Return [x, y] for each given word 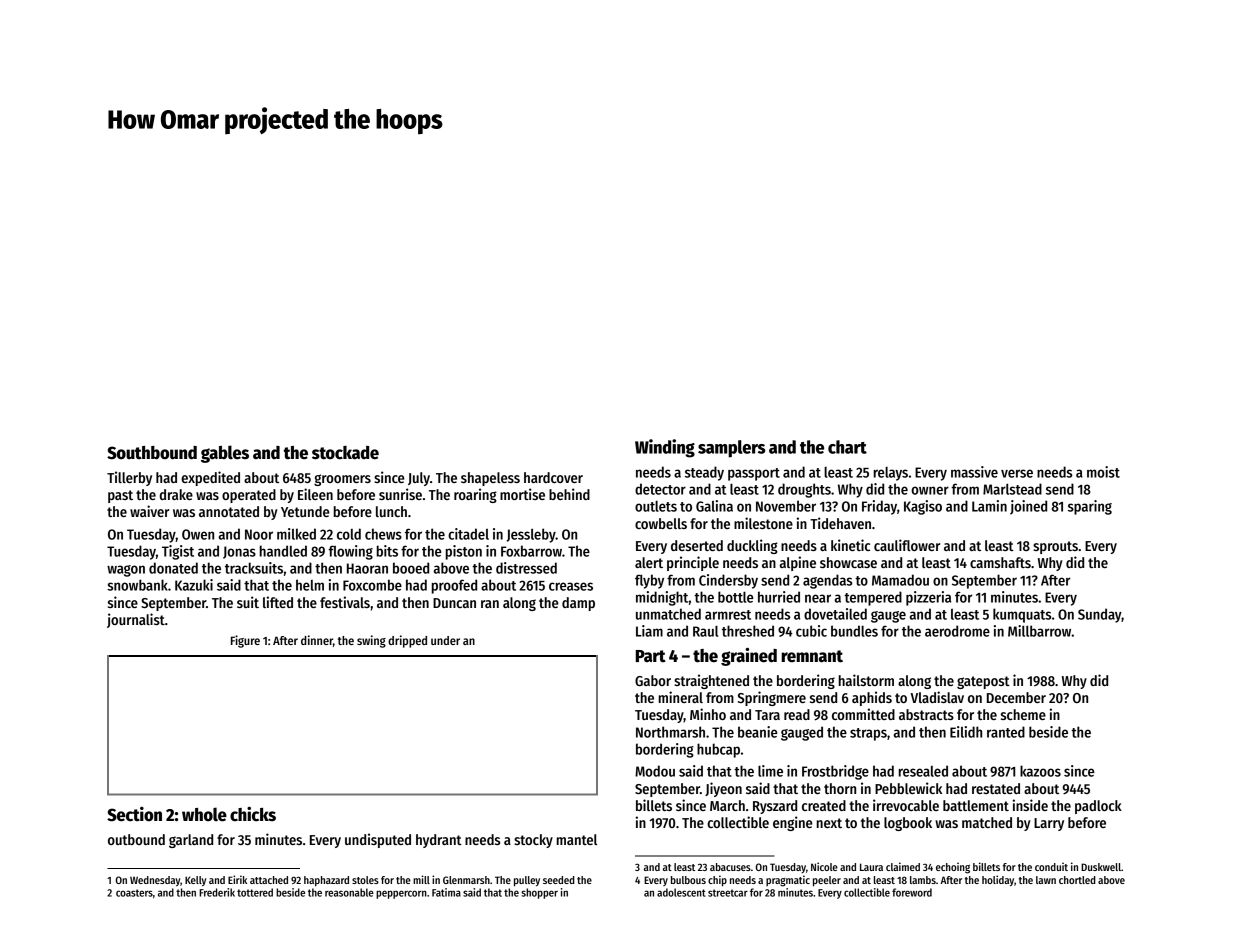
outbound [136, 839]
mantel [577, 839]
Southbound [152, 453]
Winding [665, 448]
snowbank [137, 585]
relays [891, 474]
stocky [533, 841]
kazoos [1040, 771]
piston [464, 552]
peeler [827, 881]
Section [134, 814]
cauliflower [907, 545]
